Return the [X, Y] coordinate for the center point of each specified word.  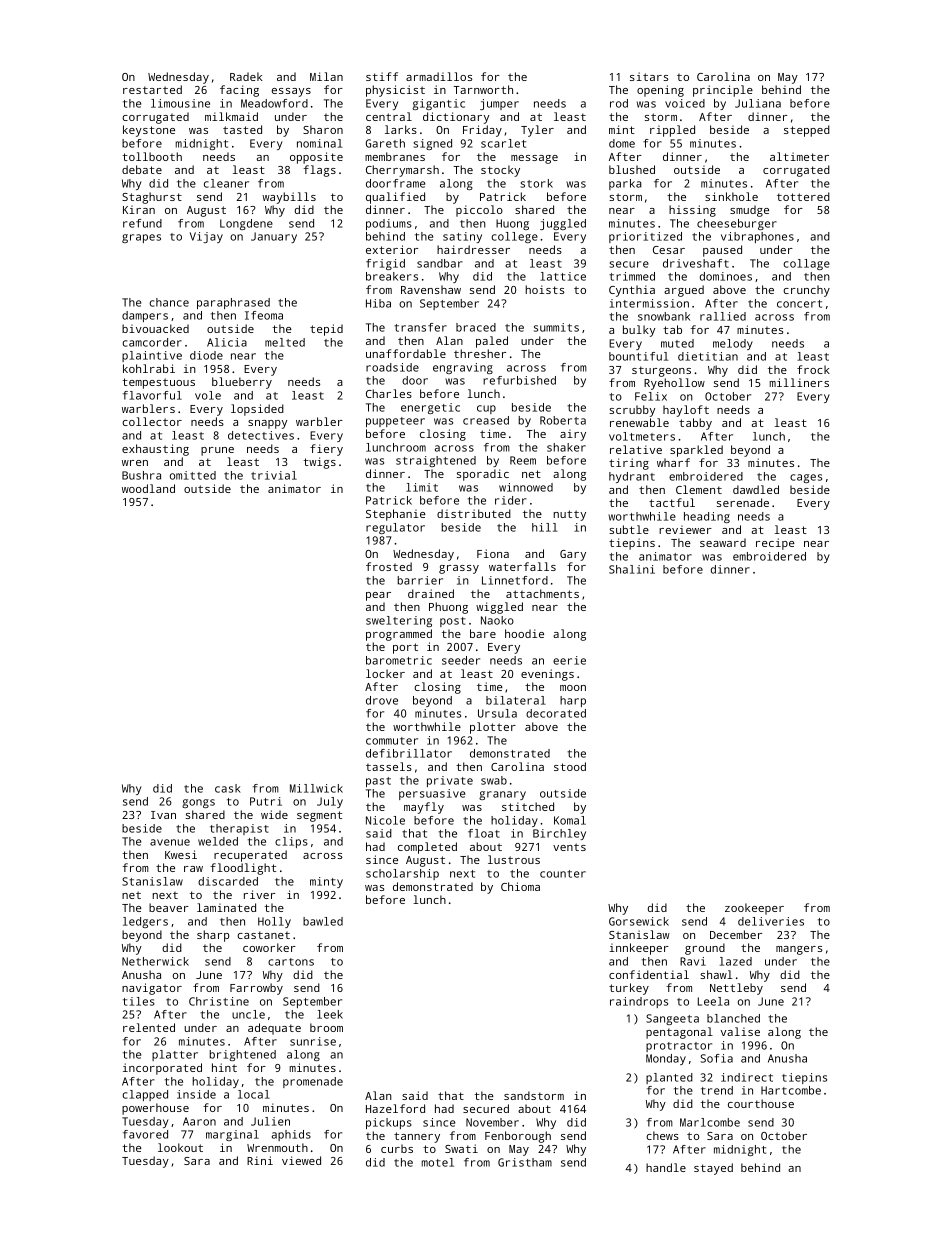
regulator [395, 528]
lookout [180, 1147]
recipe [775, 544]
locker [385, 673]
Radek [246, 76]
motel [438, 1162]
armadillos [439, 76]
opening [660, 91]
